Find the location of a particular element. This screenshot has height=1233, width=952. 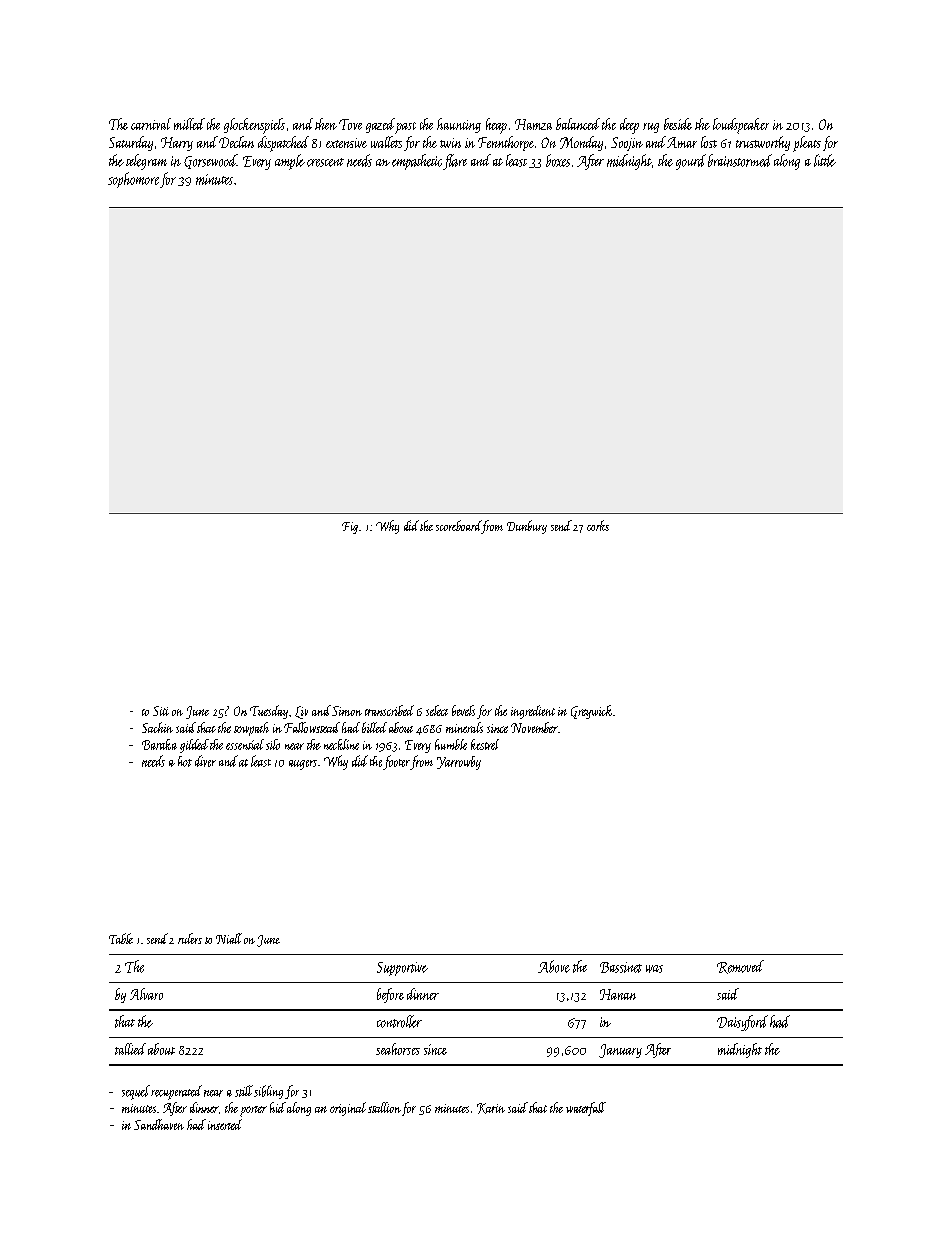

Daisyford is located at coordinates (742, 1023).
